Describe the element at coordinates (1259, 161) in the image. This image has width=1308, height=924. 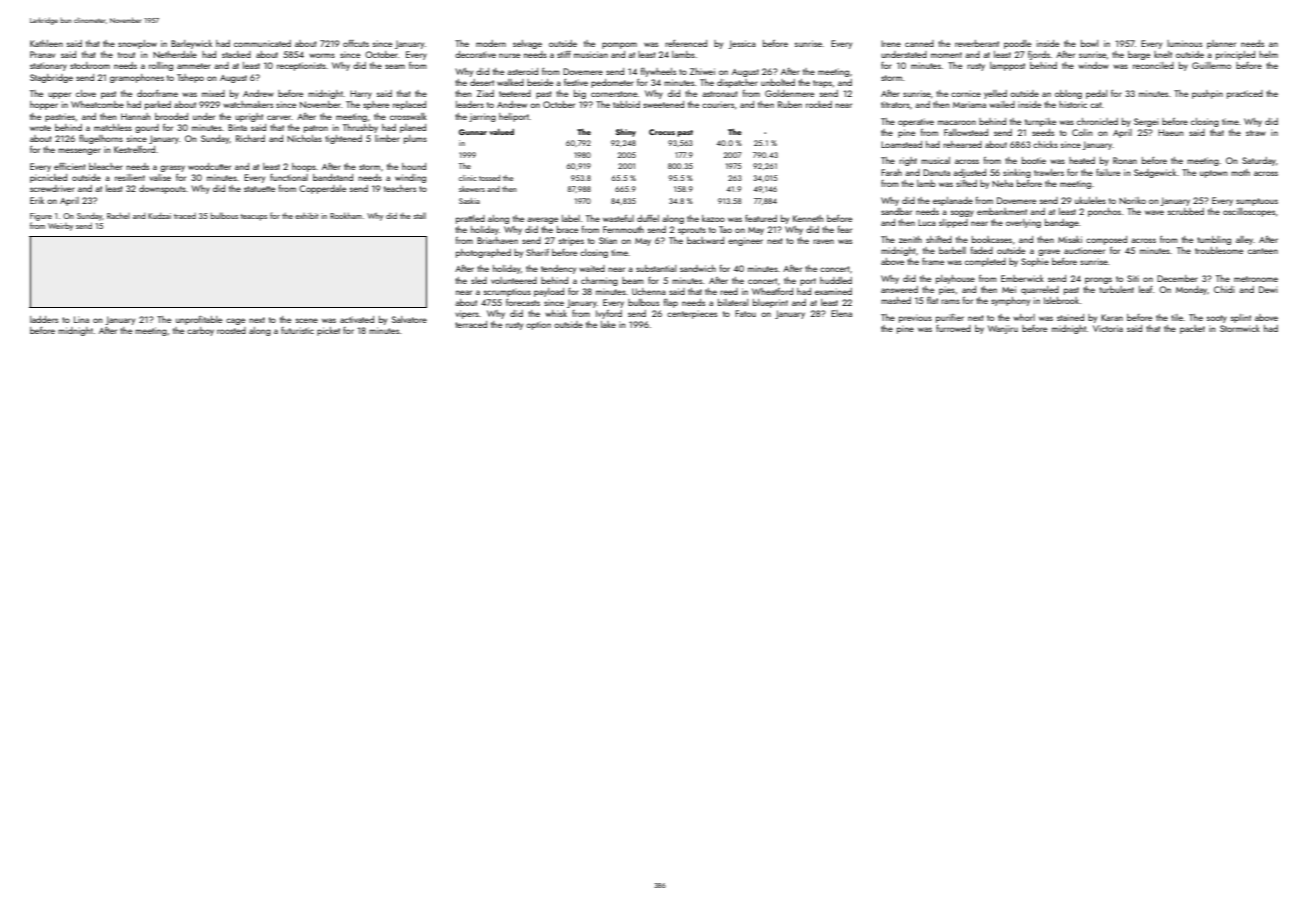
I see `Saturday` at that location.
